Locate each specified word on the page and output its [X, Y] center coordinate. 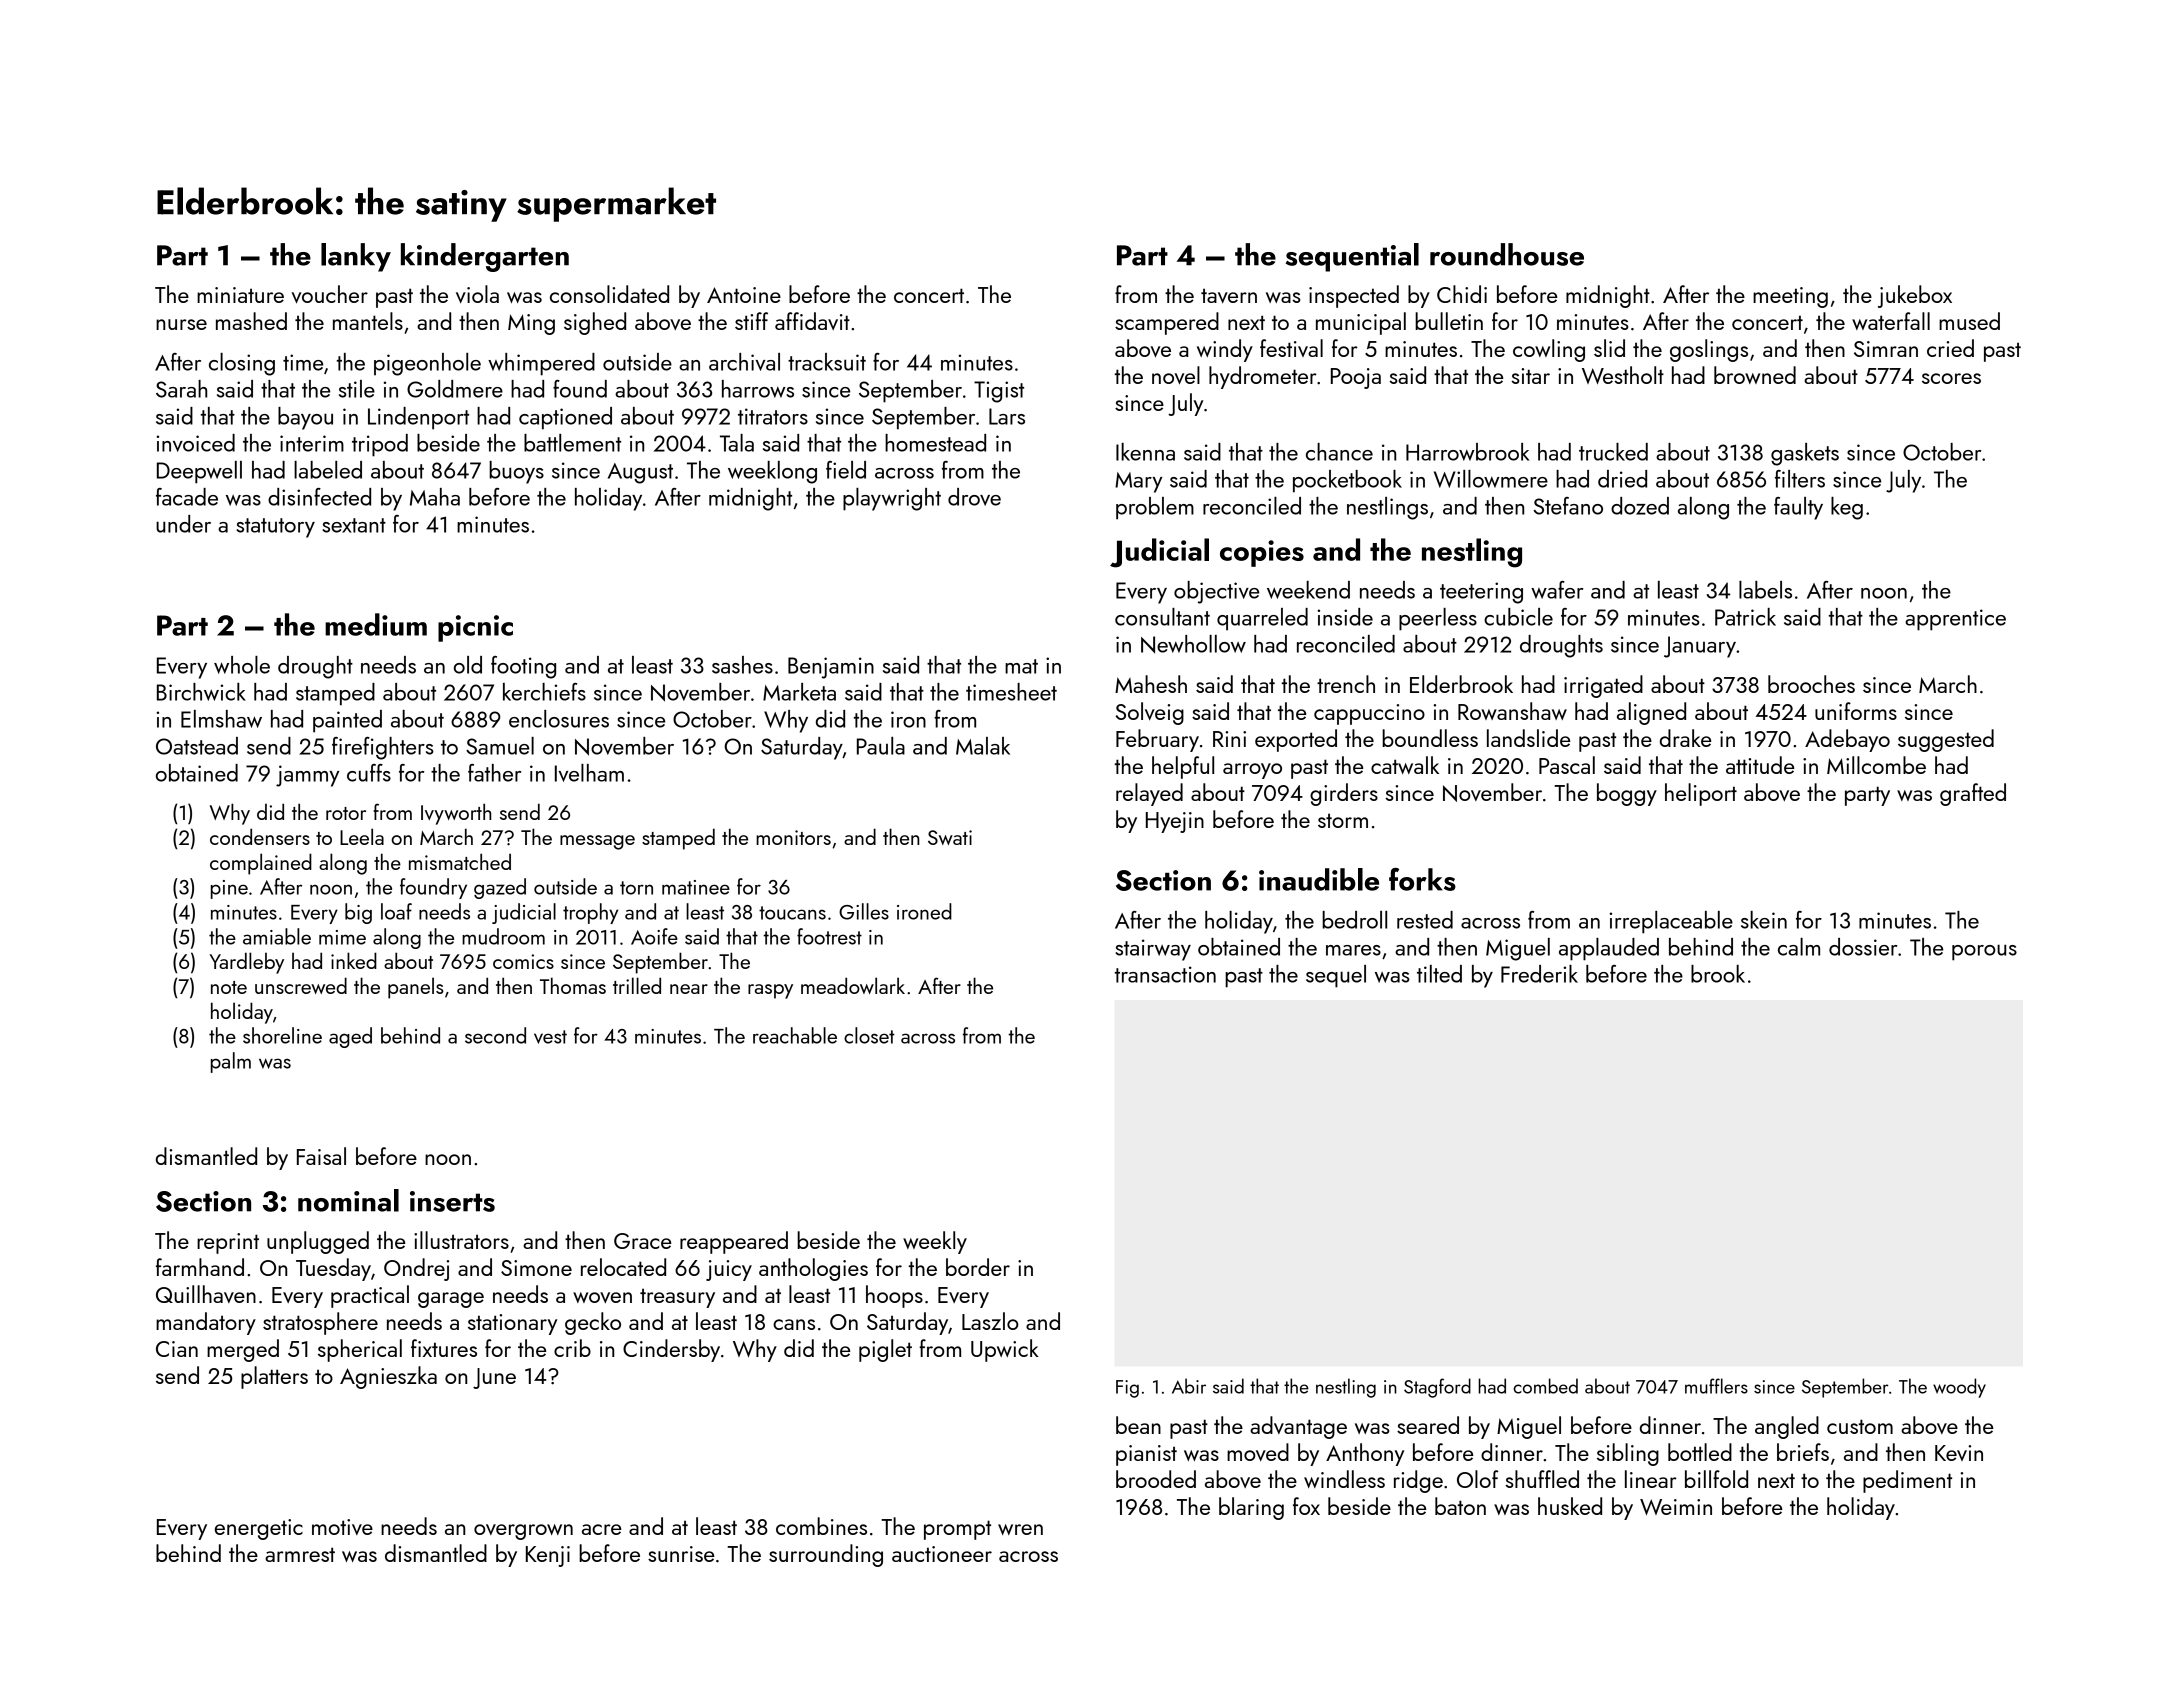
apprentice [1955, 620]
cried [1950, 348]
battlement [572, 443]
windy [1225, 350]
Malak [983, 746]
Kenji [548, 1556]
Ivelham [589, 773]
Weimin [1676, 1507]
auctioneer [942, 1554]
